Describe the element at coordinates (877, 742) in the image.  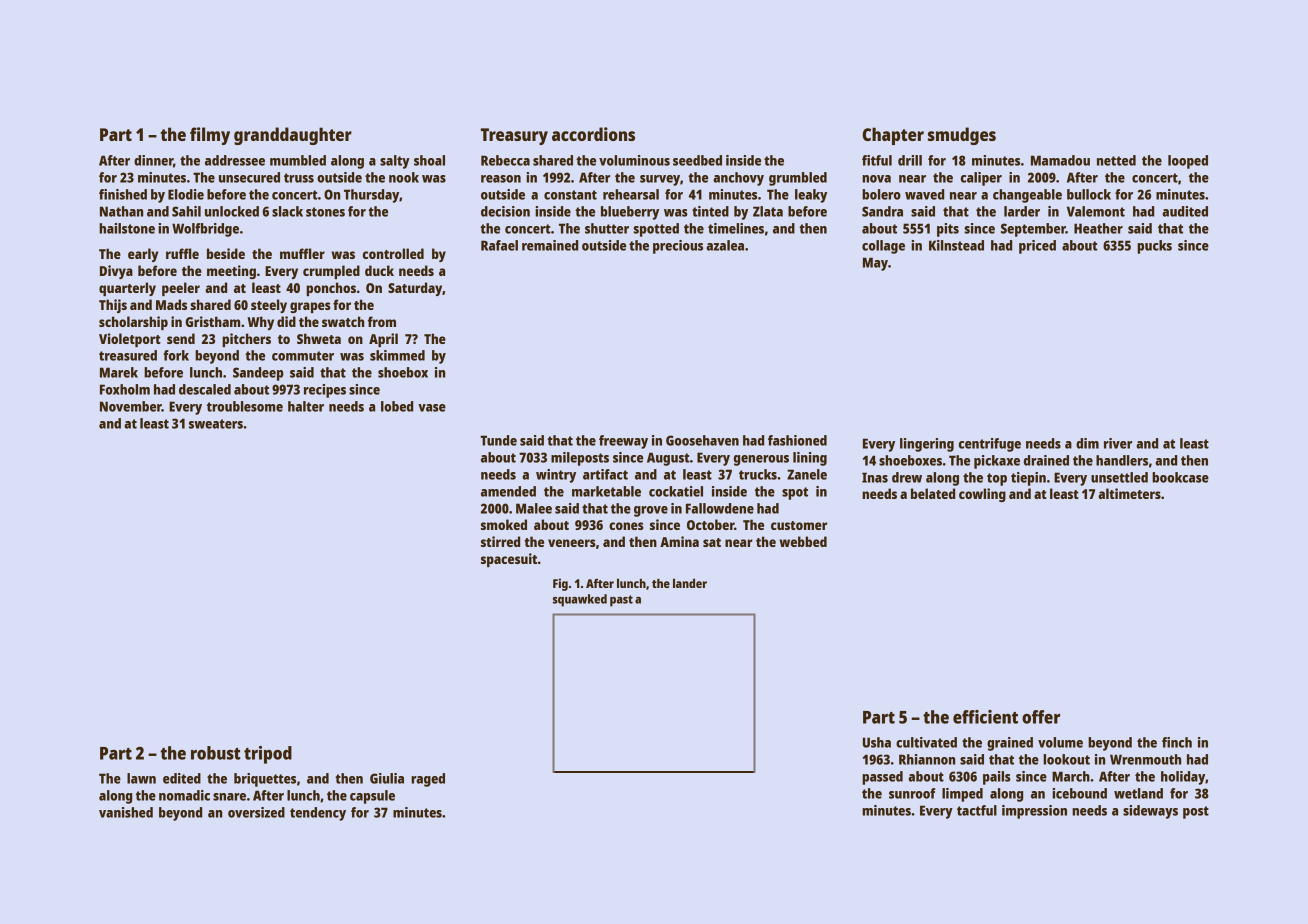
I see `Usha` at that location.
